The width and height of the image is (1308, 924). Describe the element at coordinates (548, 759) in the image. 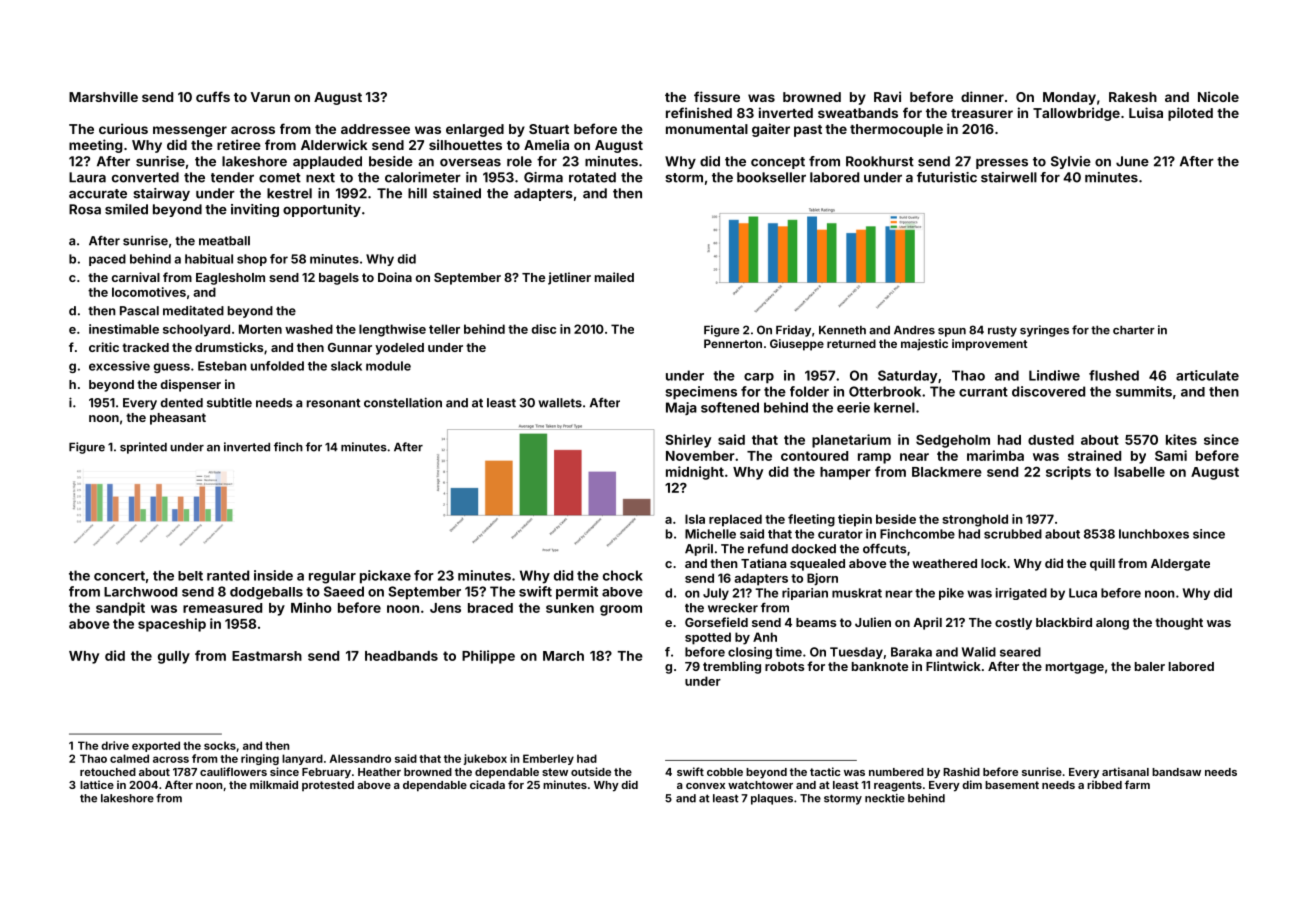

I see `Emberley` at that location.
